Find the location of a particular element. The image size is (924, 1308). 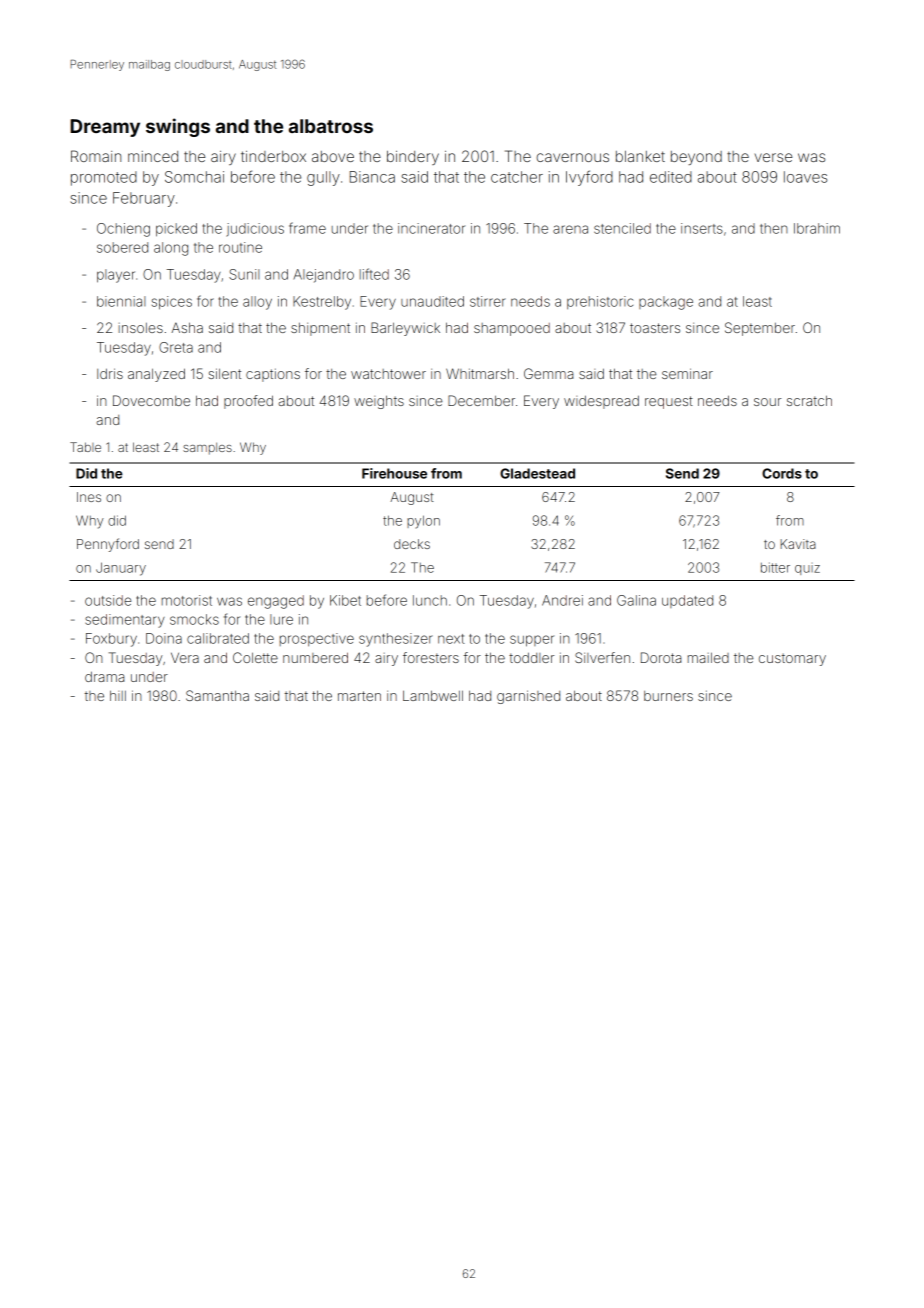

Gladestead is located at coordinates (537, 473).
